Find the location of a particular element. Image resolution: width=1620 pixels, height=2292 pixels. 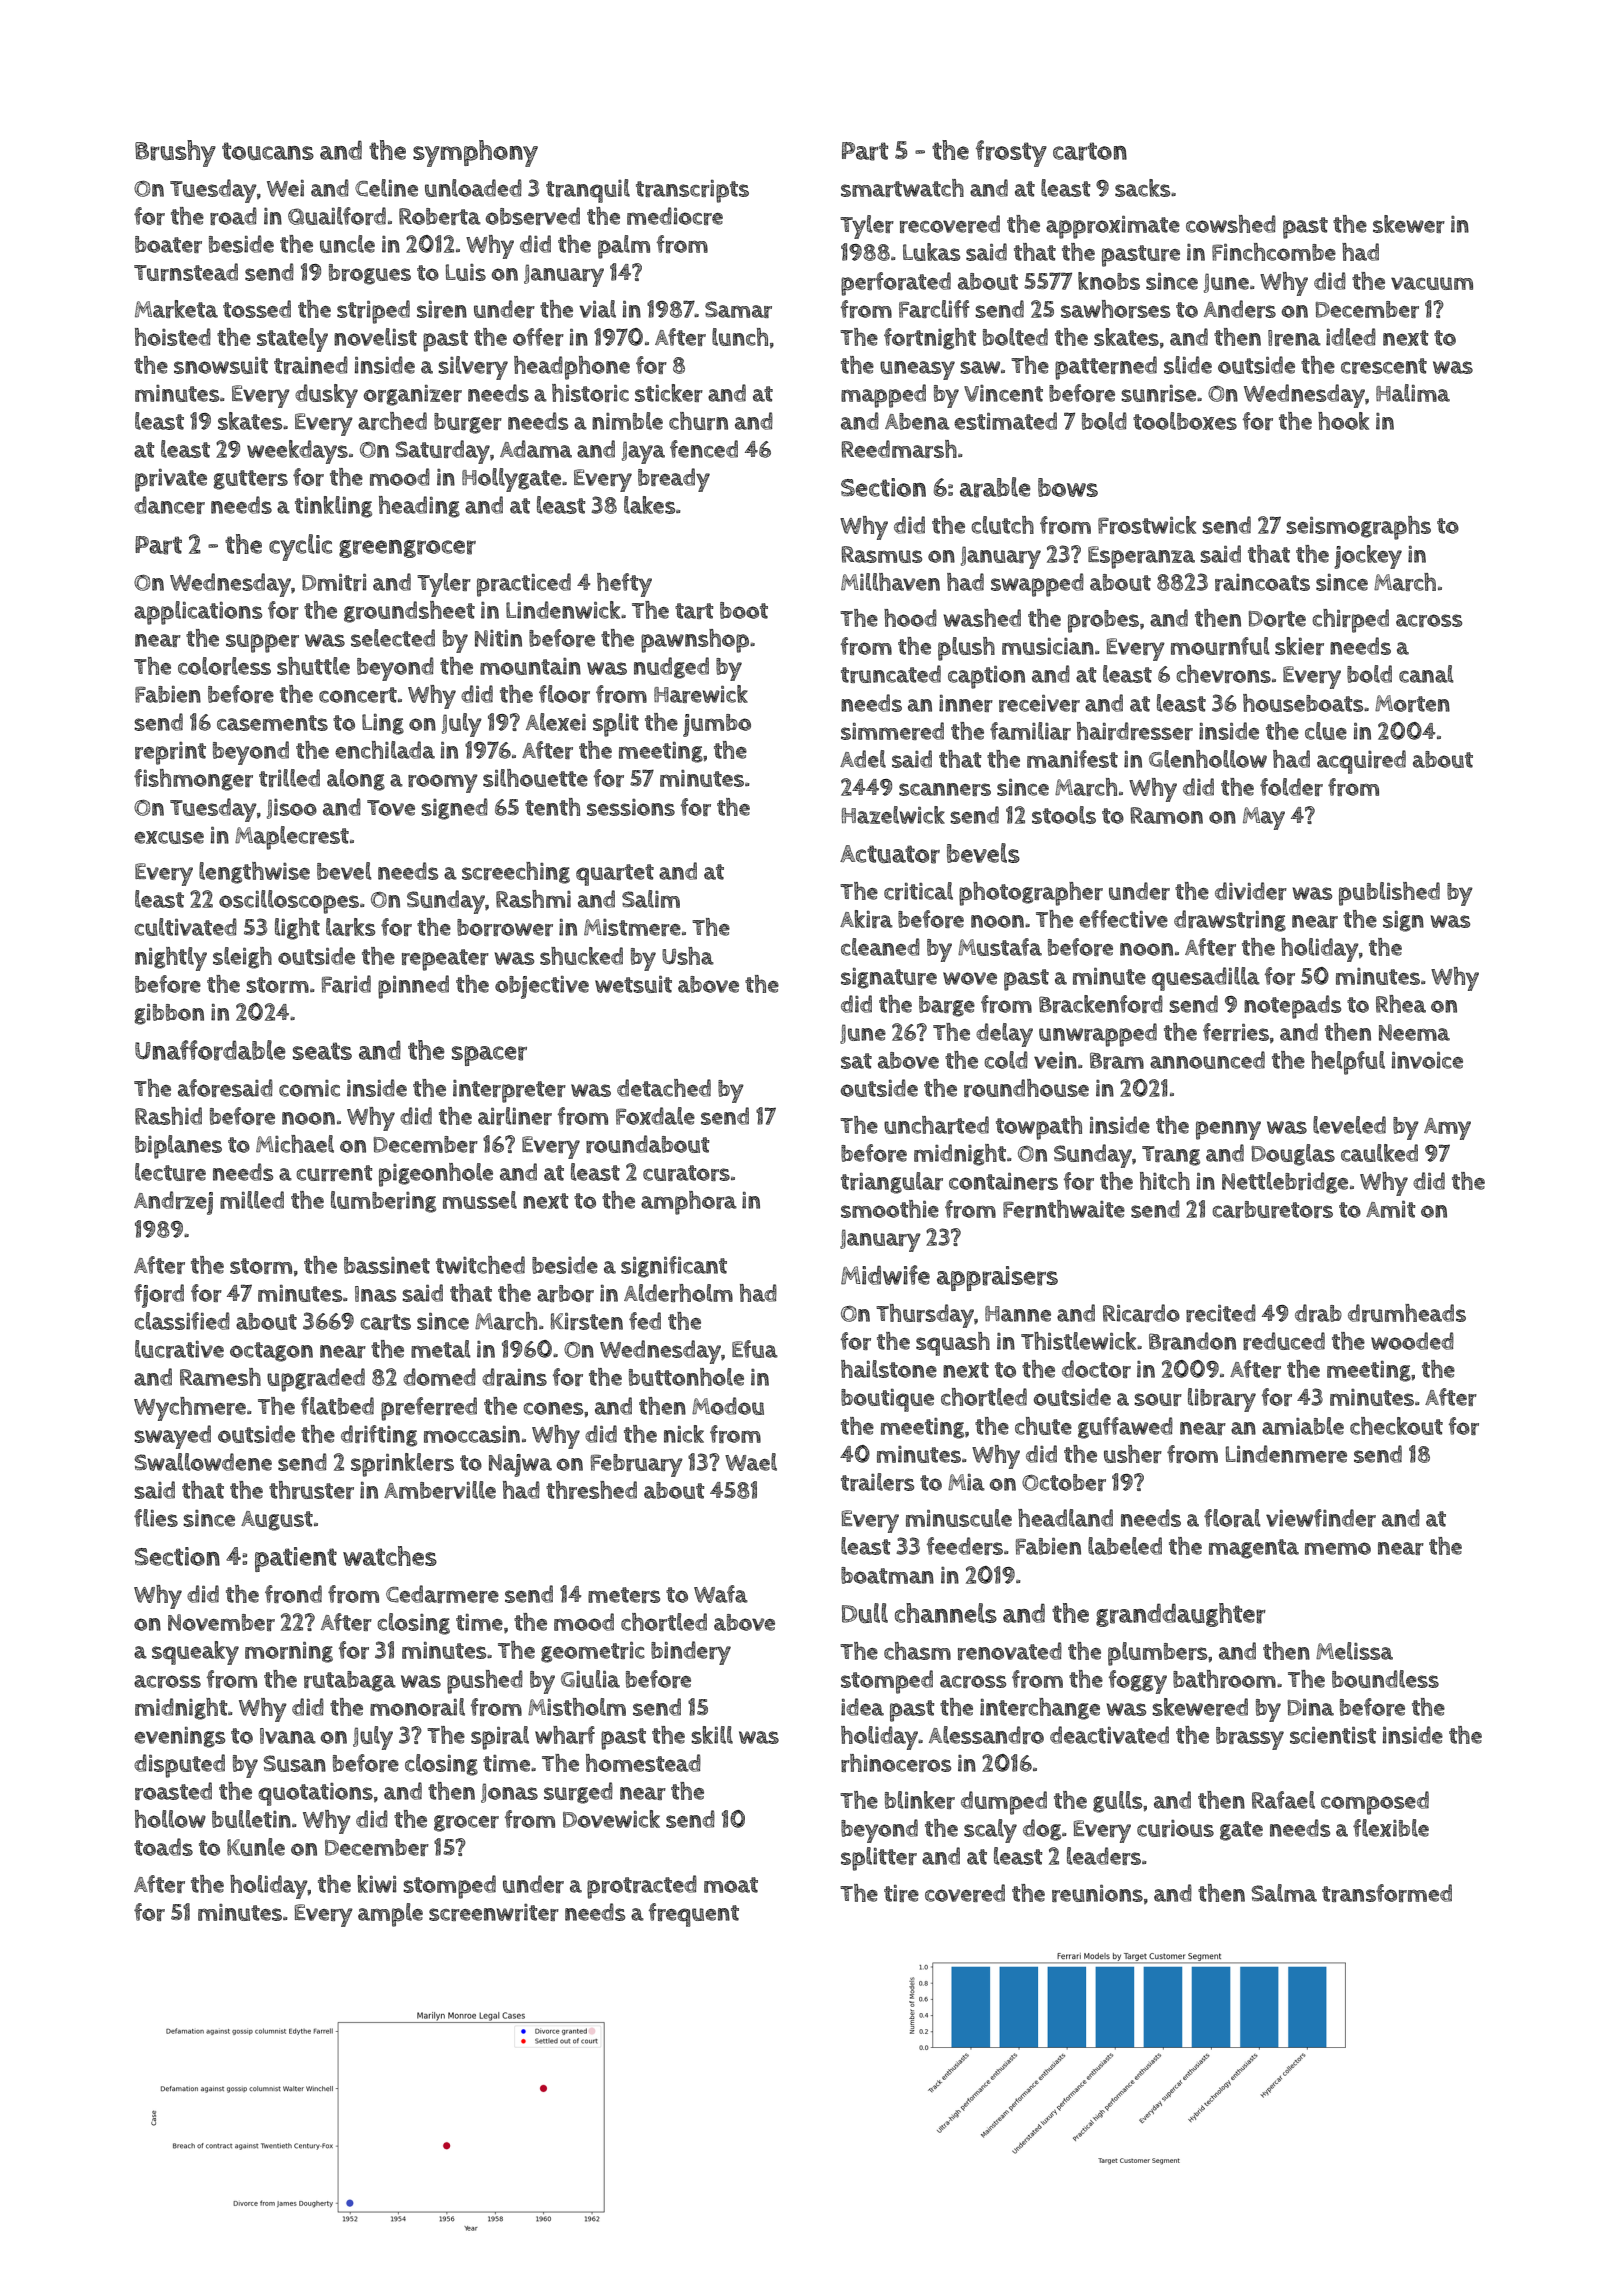

Lukas is located at coordinates (931, 252).
